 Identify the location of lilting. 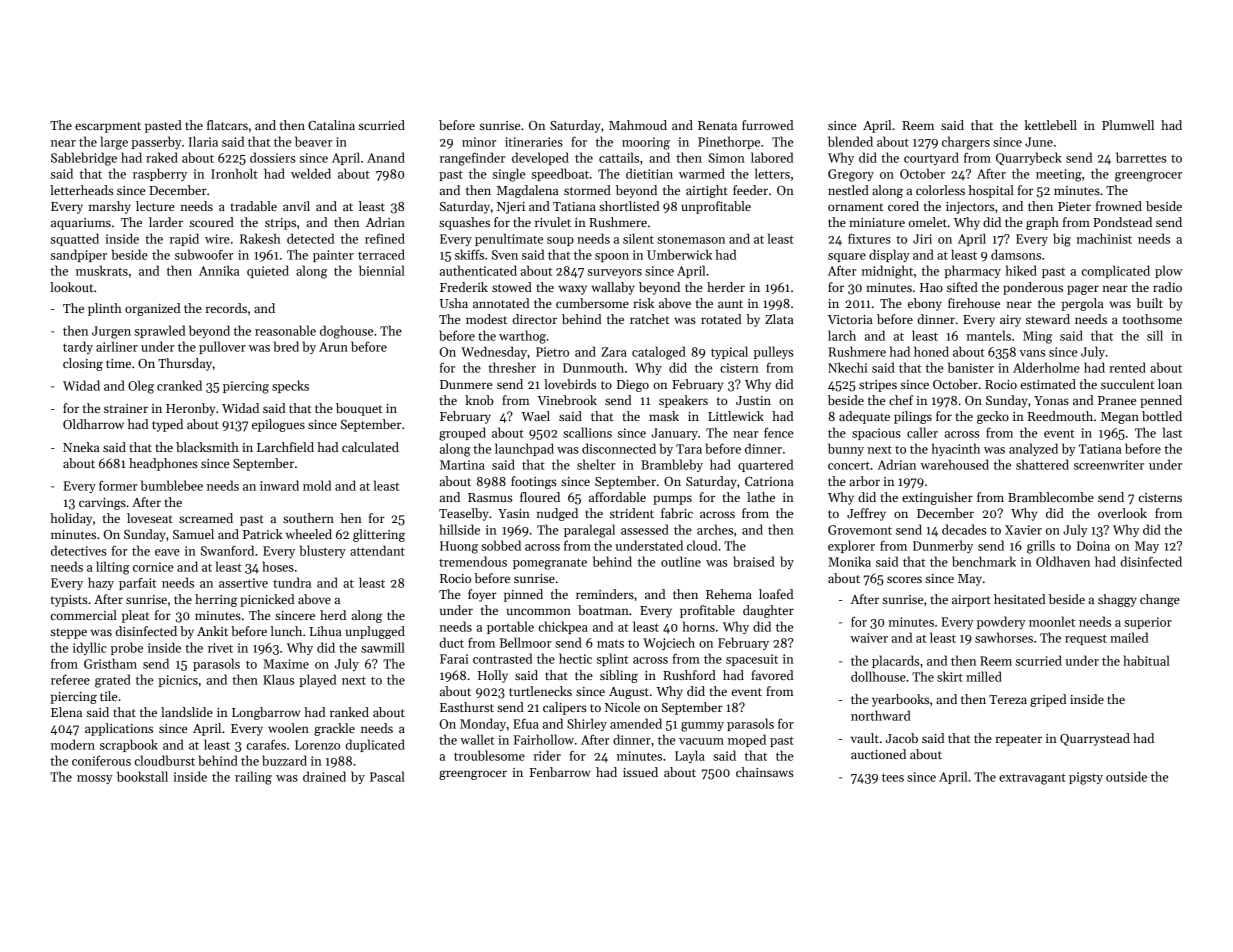
(112, 568).
